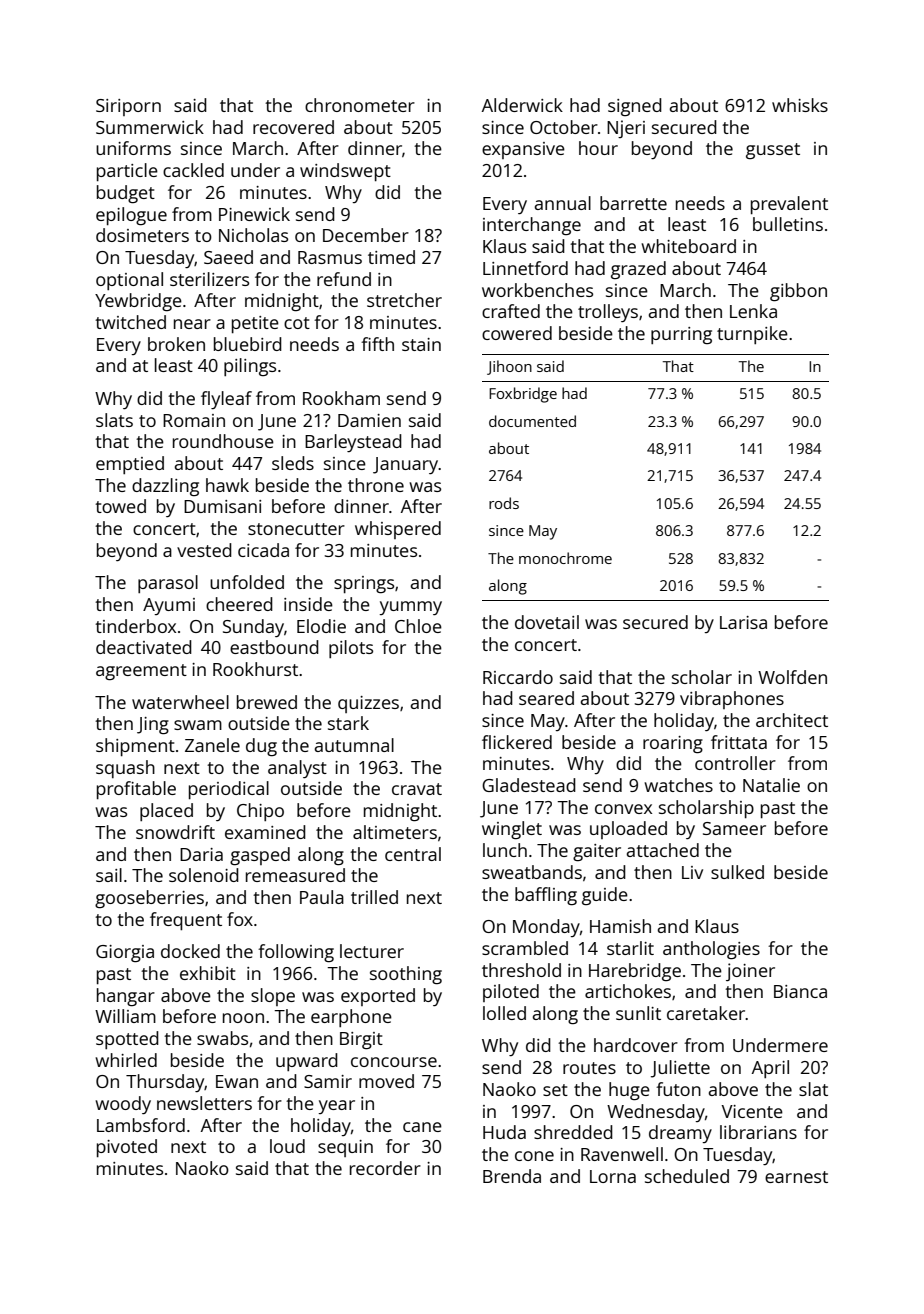 Image resolution: width=924 pixels, height=1314 pixels. I want to click on turnpike, so click(752, 335).
